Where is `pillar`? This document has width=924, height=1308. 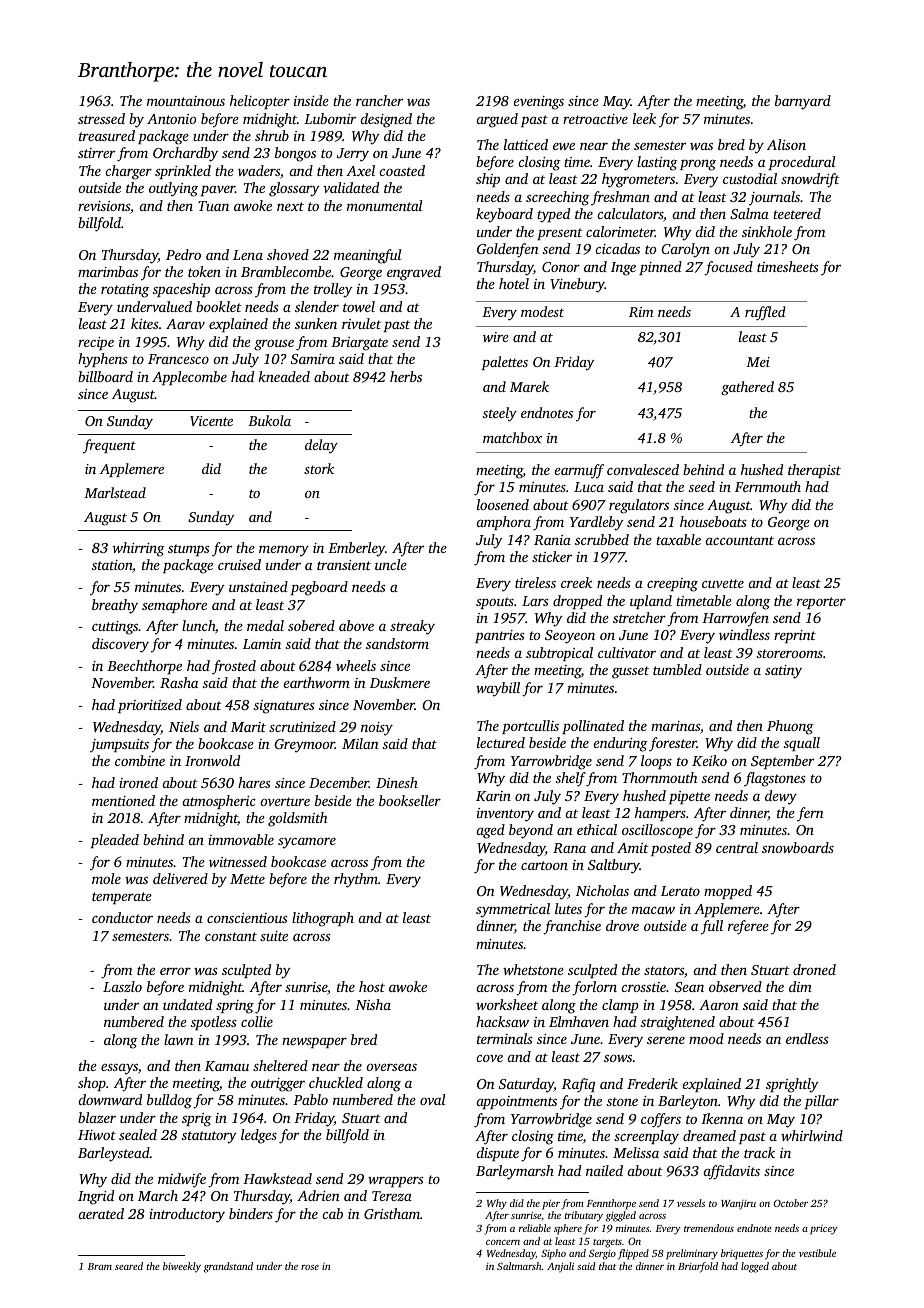
pillar is located at coordinates (822, 1102).
